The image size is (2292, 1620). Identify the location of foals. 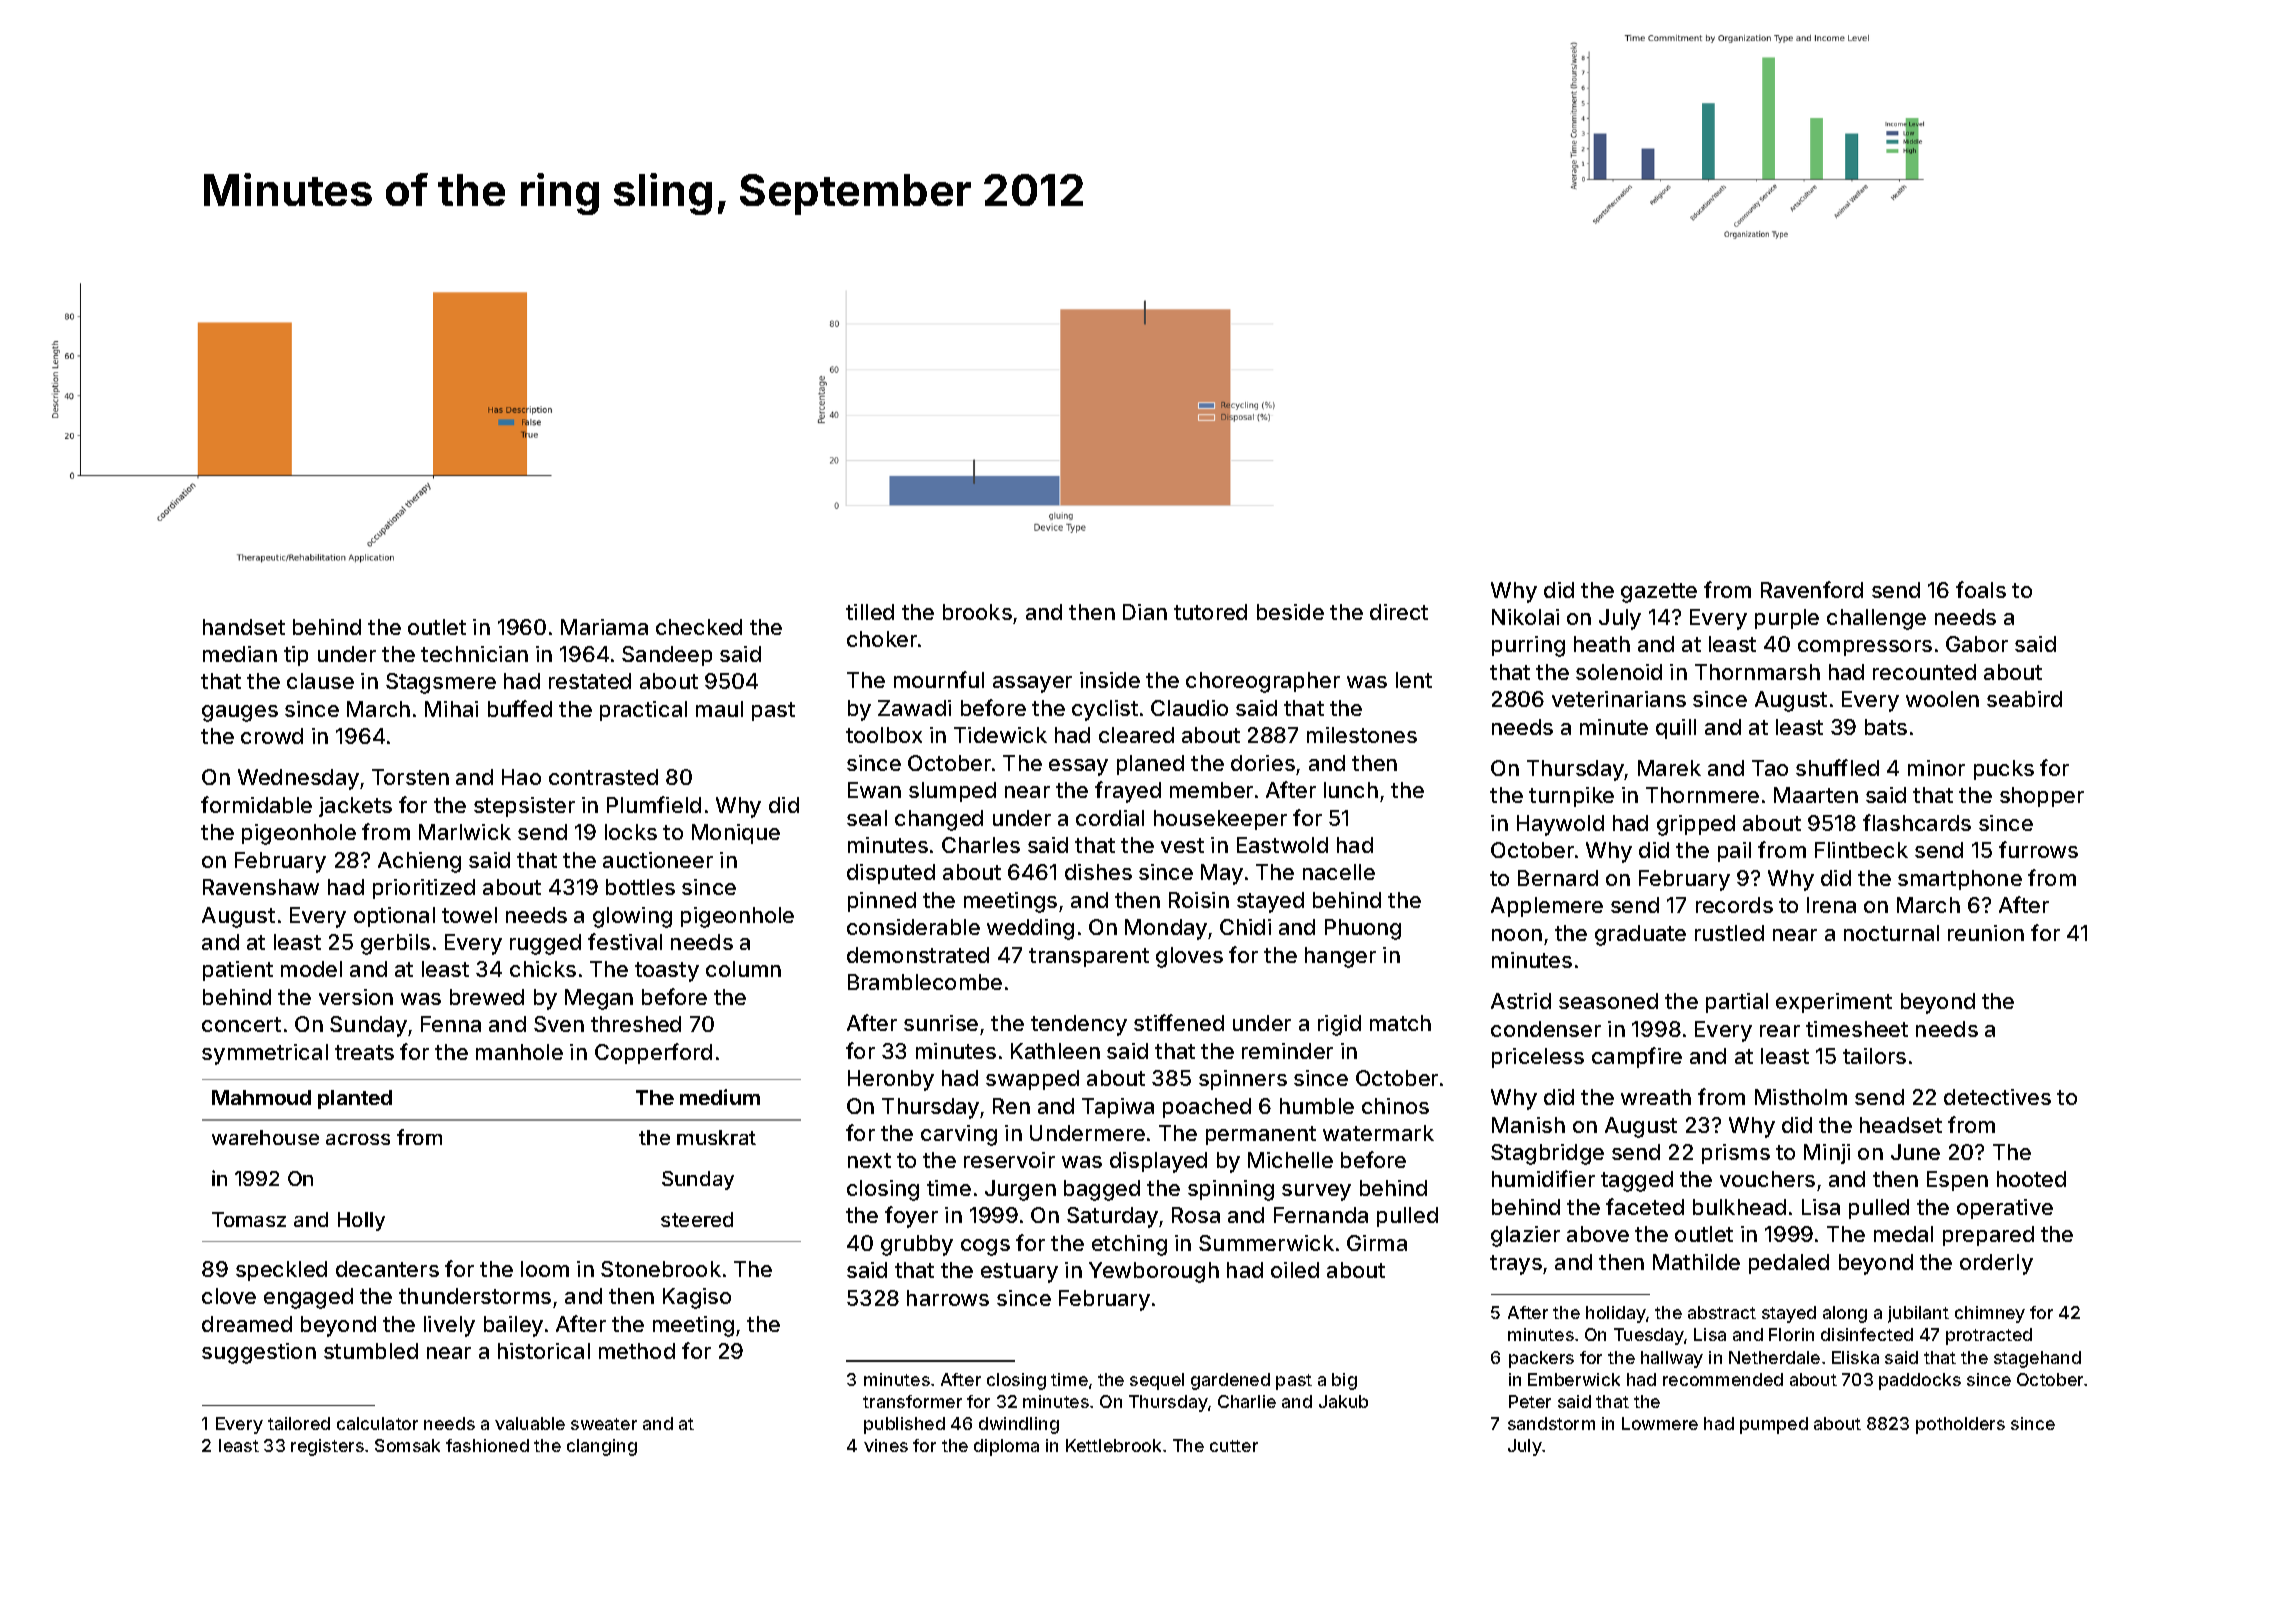
(1981, 589).
